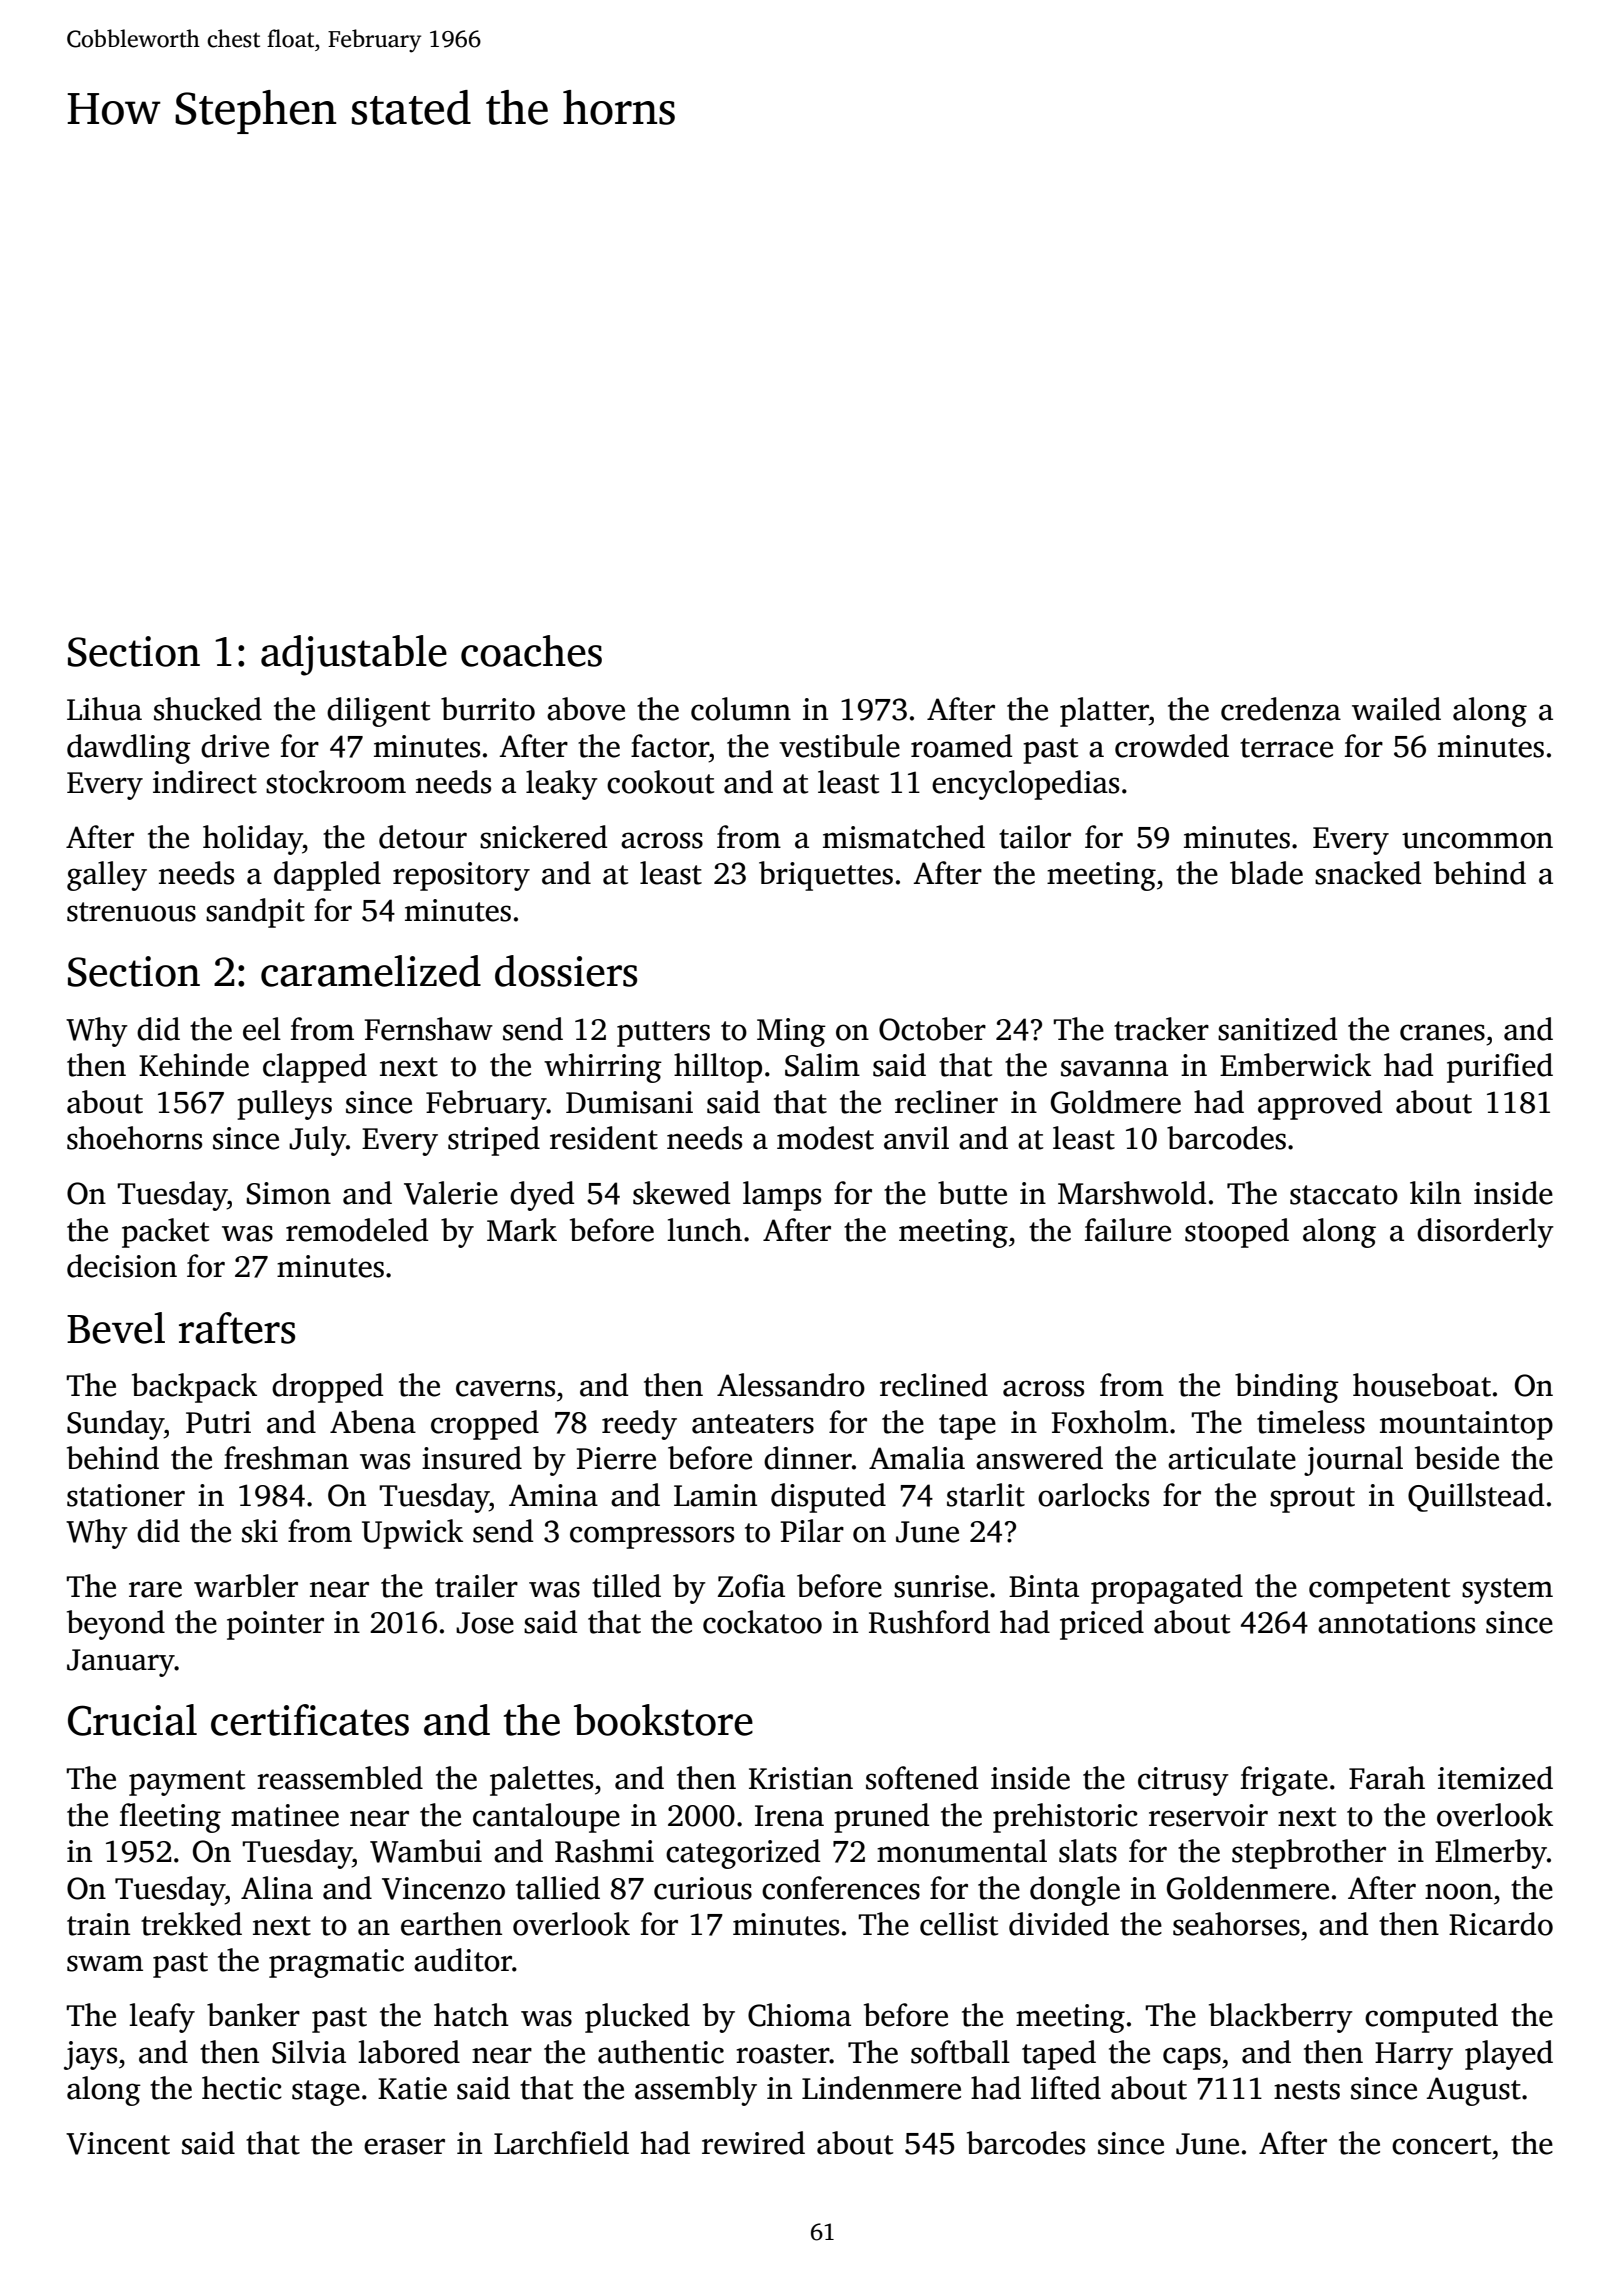 The width and height of the screenshot is (1620, 2292). What do you see at coordinates (165, 1233) in the screenshot?
I see `packet` at bounding box center [165, 1233].
